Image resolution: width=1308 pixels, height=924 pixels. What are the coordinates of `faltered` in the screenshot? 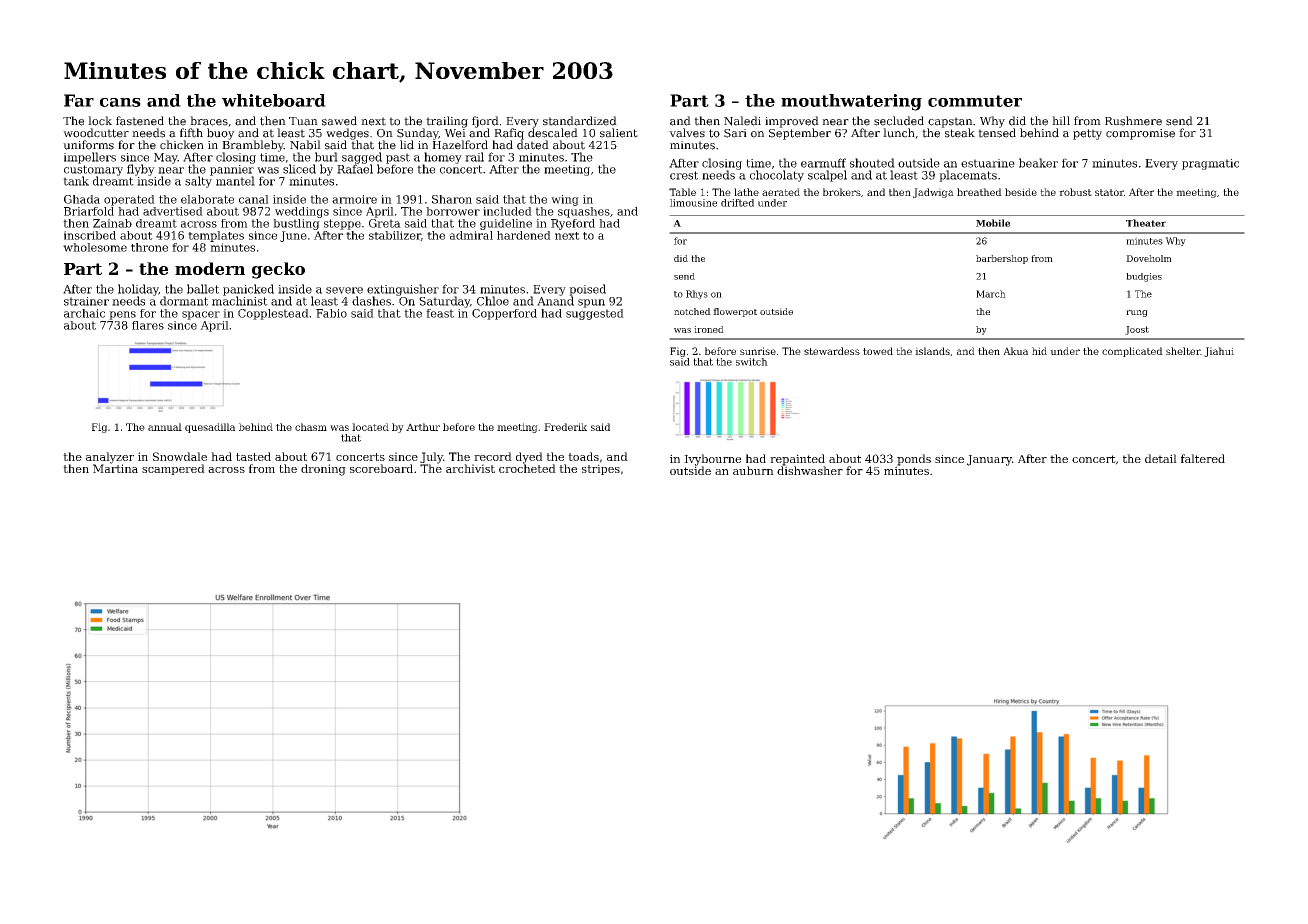 It's located at (1203, 458).
